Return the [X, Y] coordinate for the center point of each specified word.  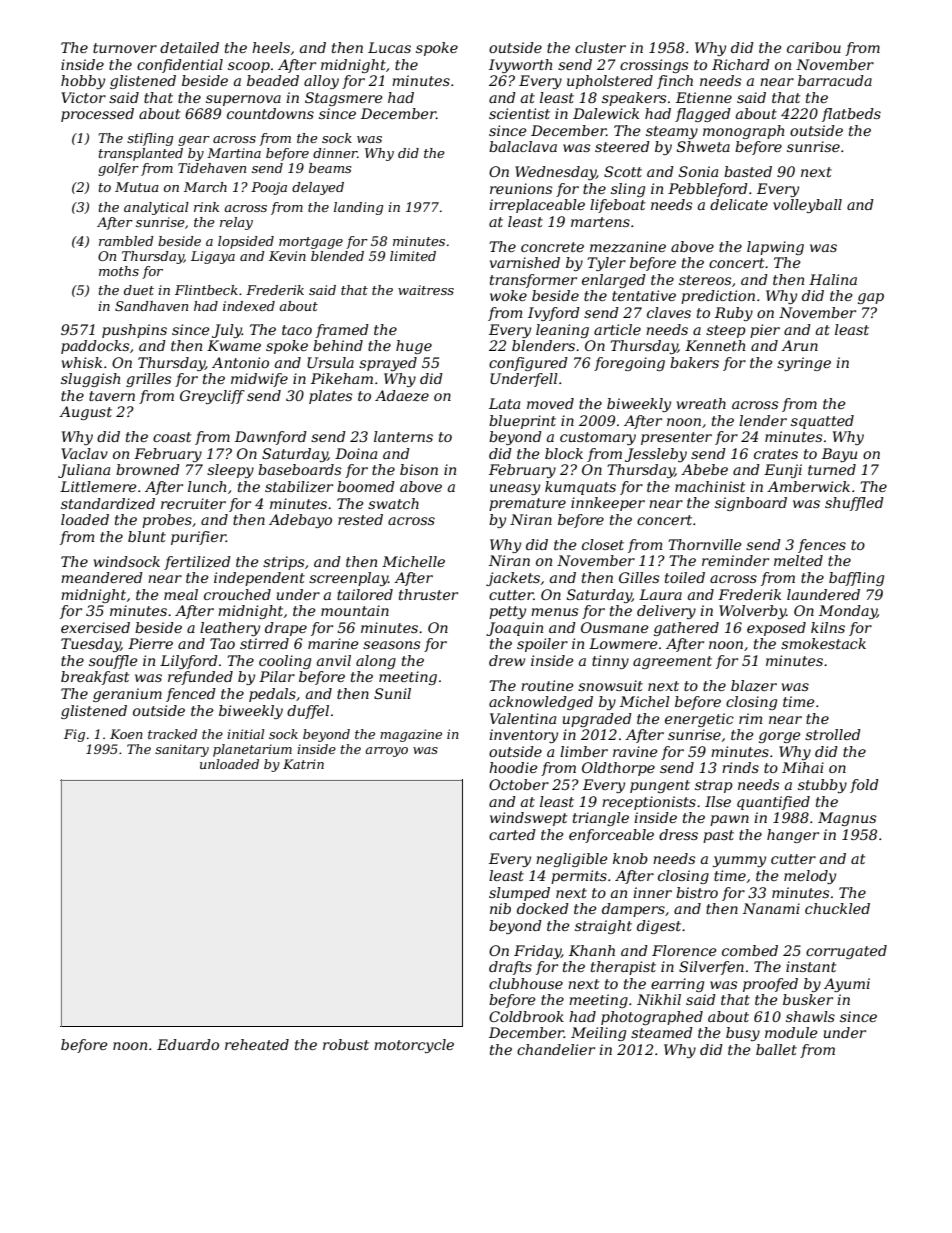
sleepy [230, 471]
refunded [200, 678]
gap [871, 298]
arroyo [386, 752]
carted [512, 834]
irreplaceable [537, 206]
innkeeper [608, 504]
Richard [741, 64]
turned [832, 469]
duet [139, 290]
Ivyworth [520, 66]
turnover [125, 48]
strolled [833, 734]
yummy [739, 861]
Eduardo [188, 1044]
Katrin [303, 764]
